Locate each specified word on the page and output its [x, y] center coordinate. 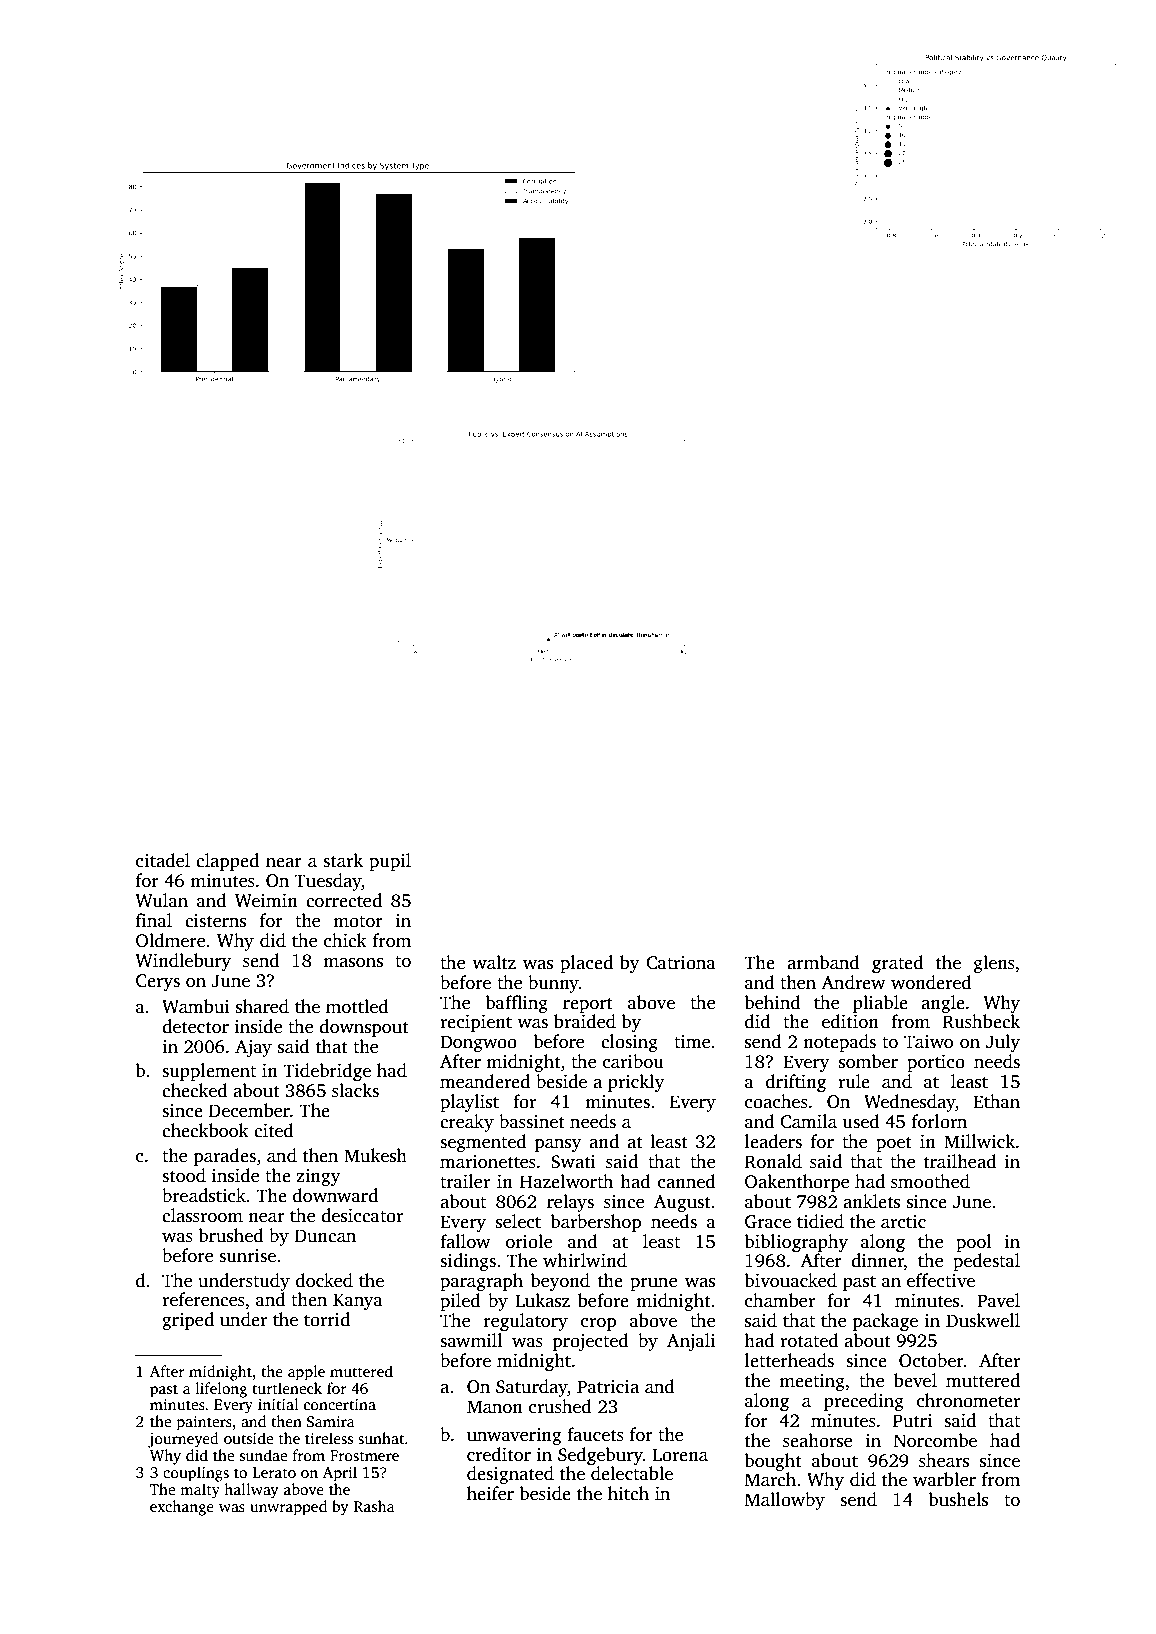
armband [823, 962]
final [154, 920]
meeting [812, 1382]
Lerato [274, 1472]
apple [306, 1373]
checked [195, 1090]
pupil [390, 862]
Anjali [691, 1342]
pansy [558, 1145]
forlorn [939, 1121]
